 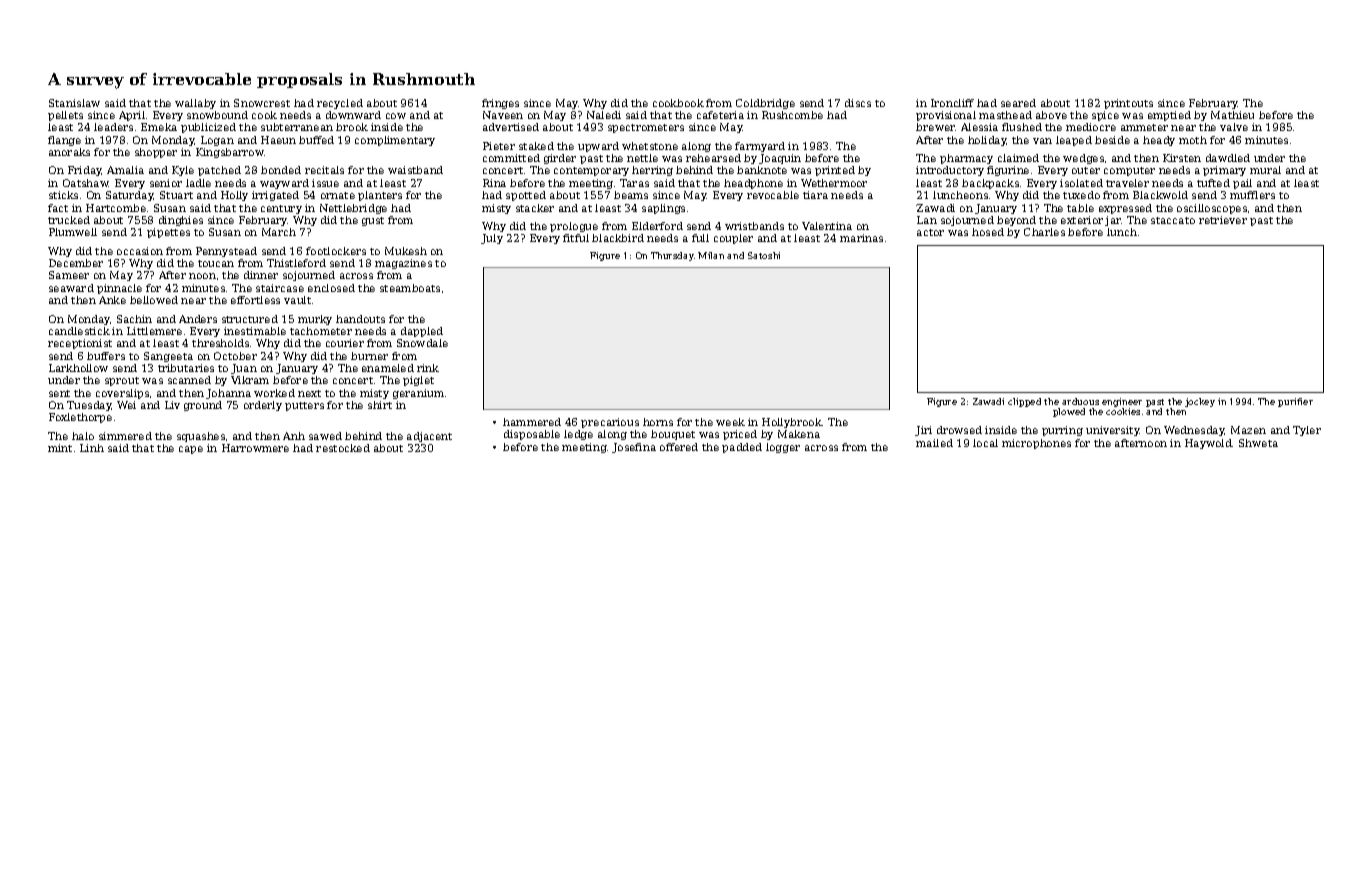 I want to click on pipettes, so click(x=168, y=233).
